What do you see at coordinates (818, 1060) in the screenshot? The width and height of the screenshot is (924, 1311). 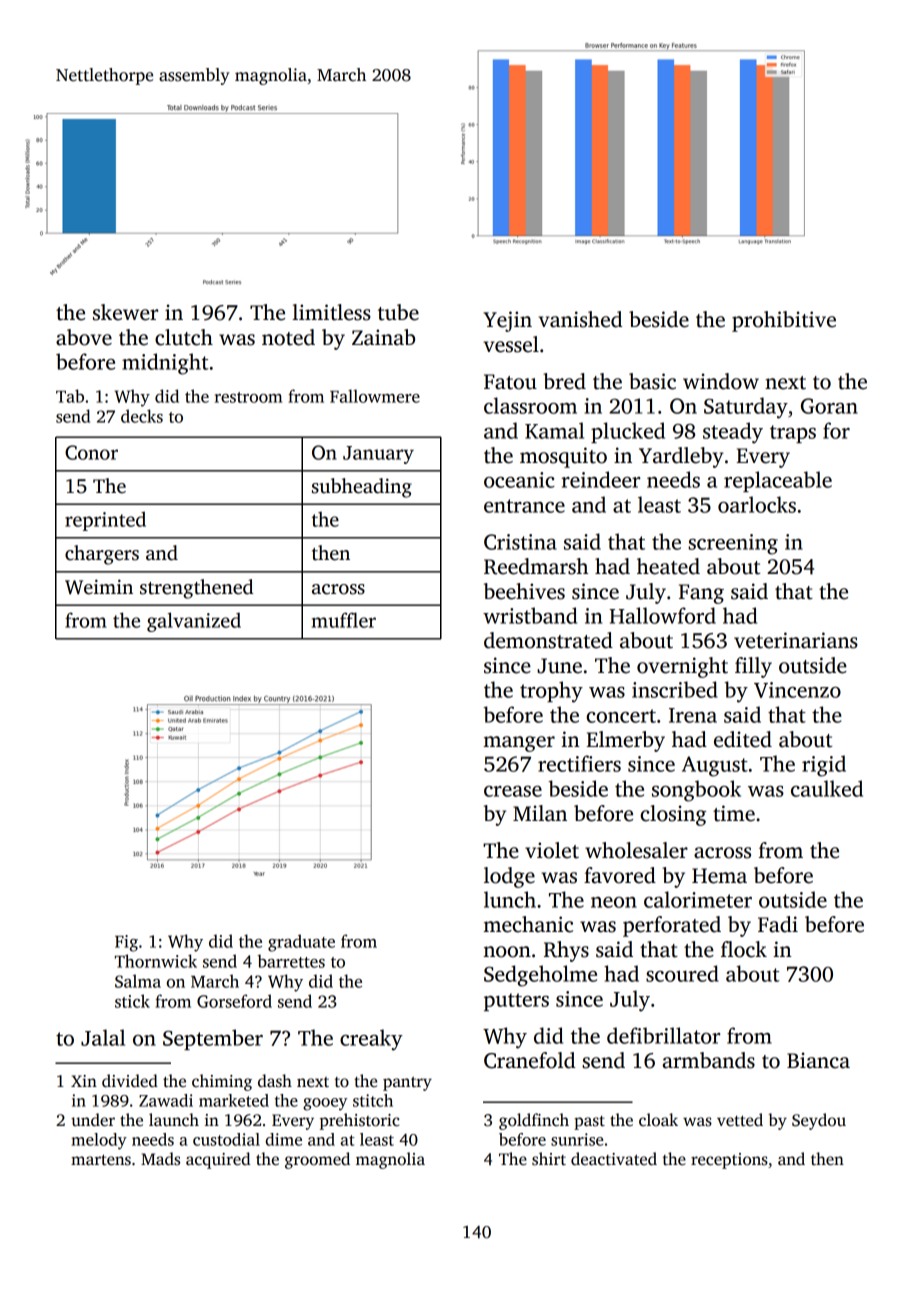 I see `Bianca` at bounding box center [818, 1060].
